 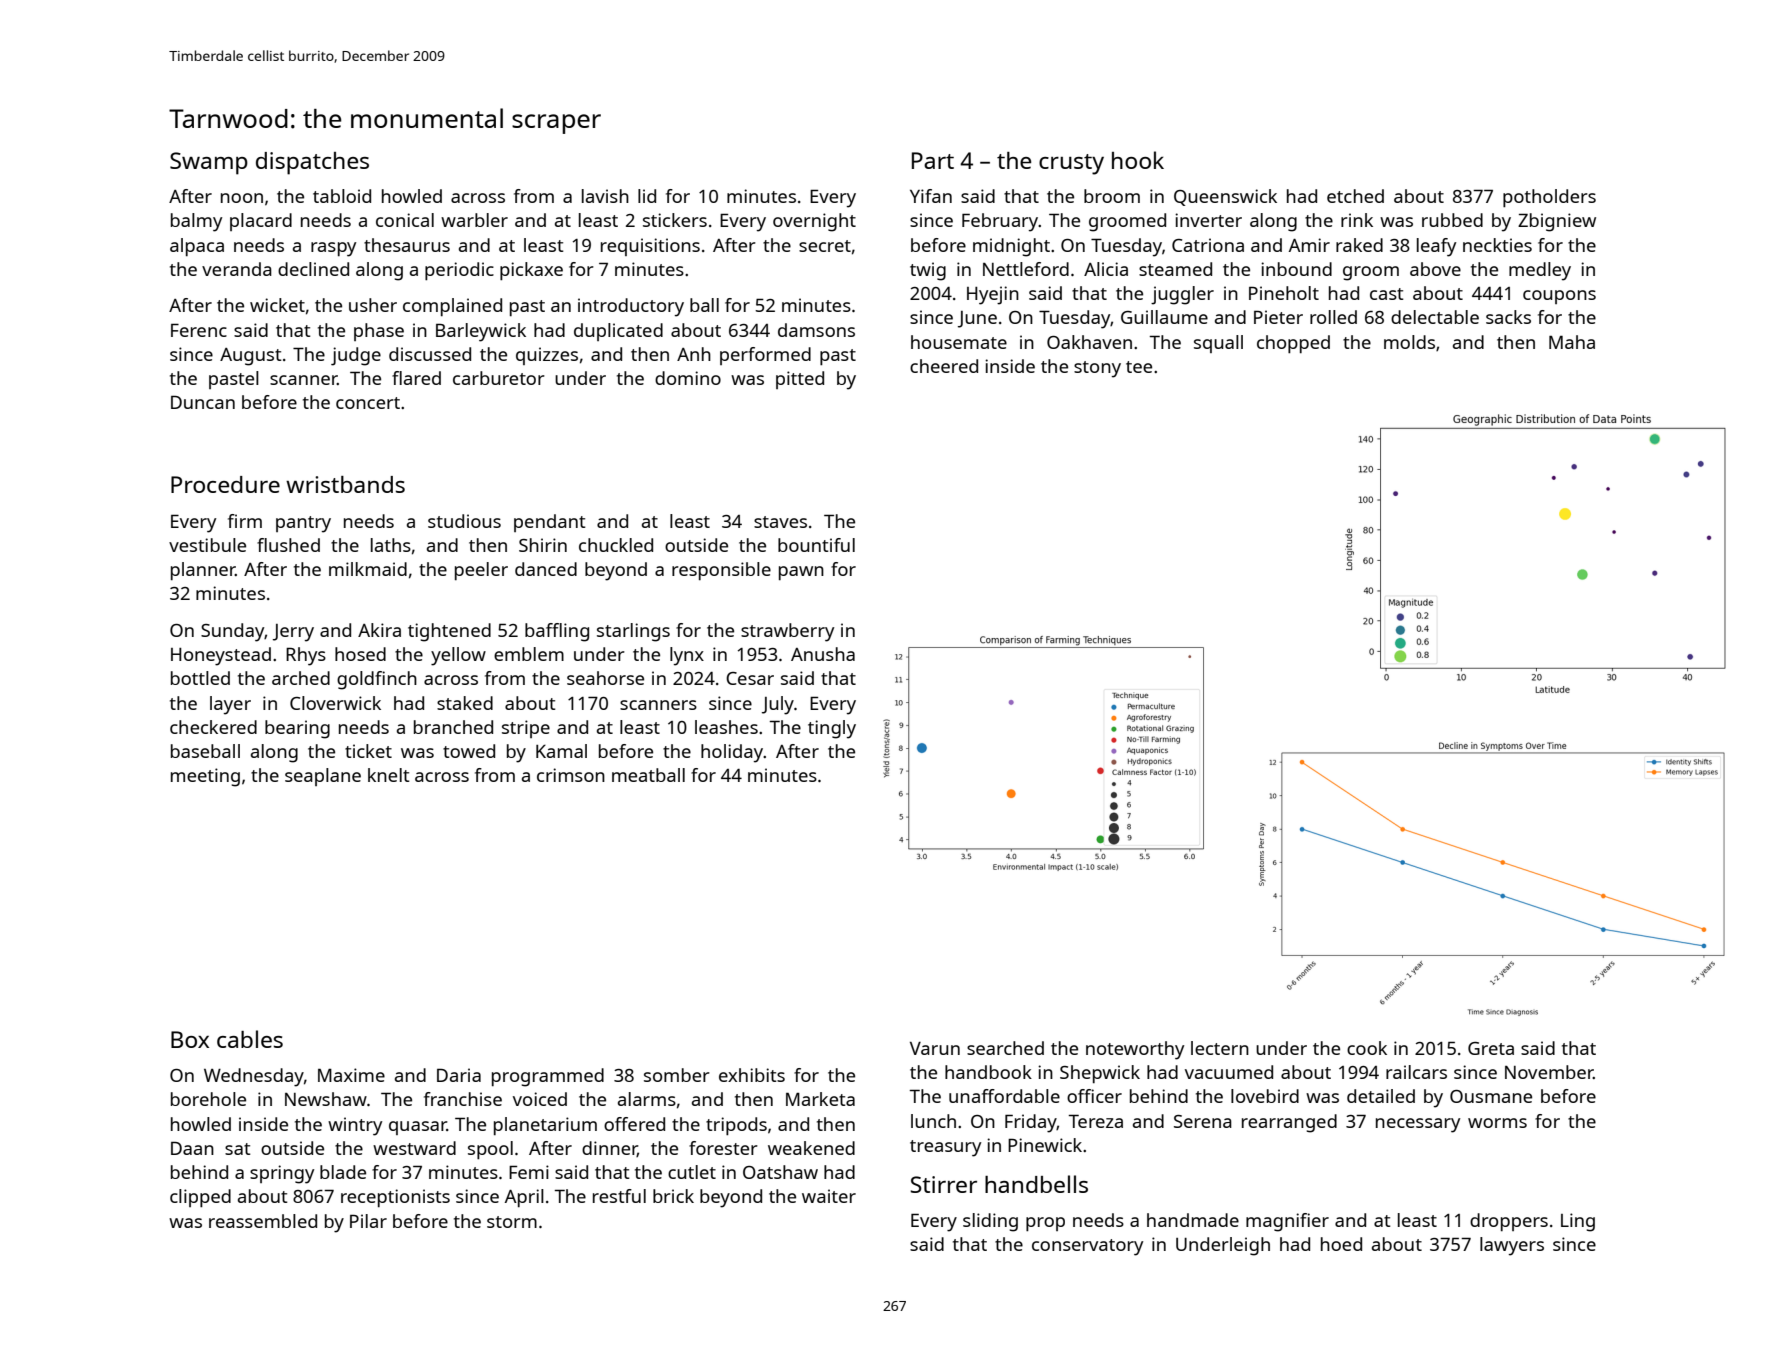 I want to click on noteworthy, so click(x=1135, y=1050).
